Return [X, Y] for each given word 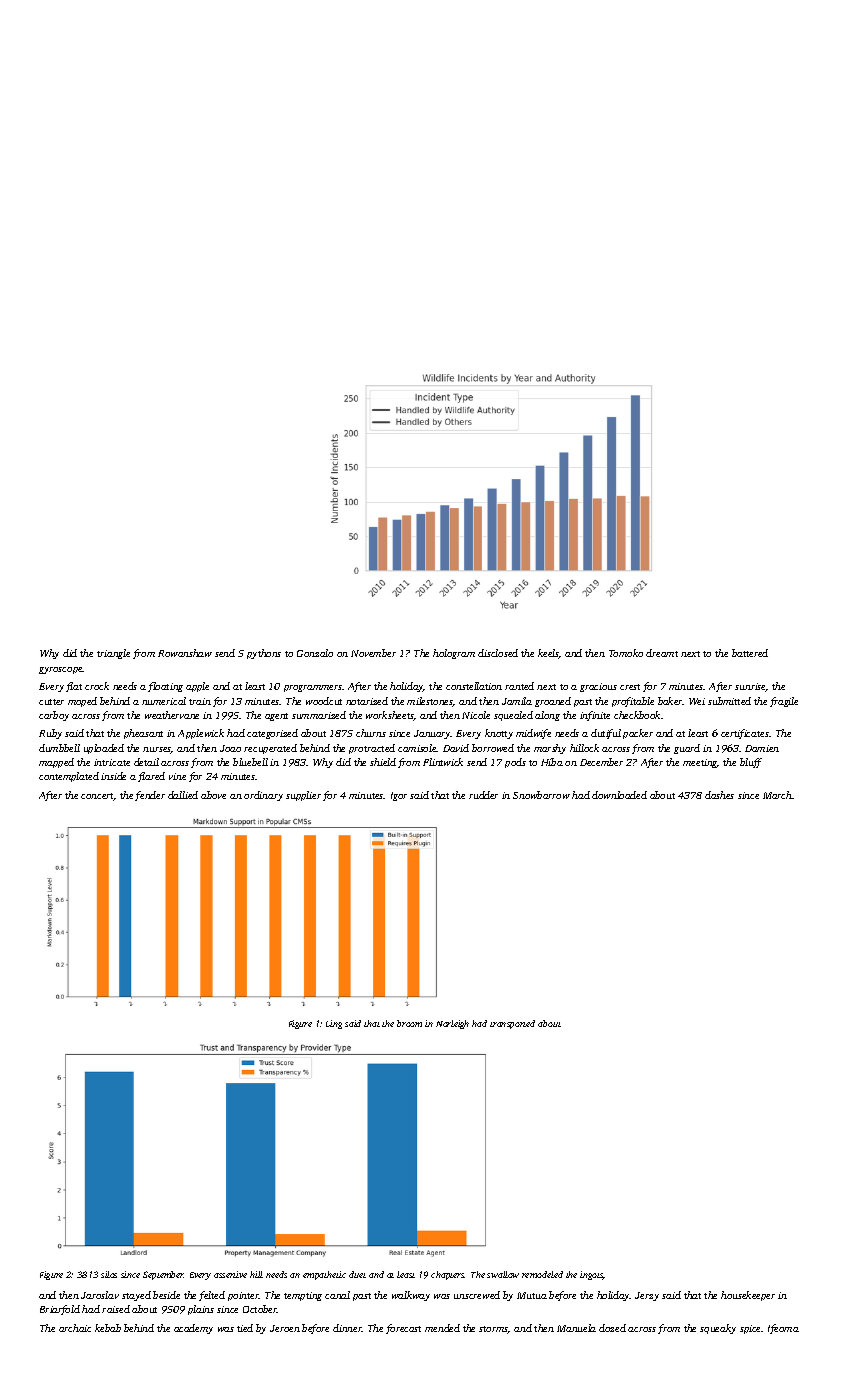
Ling [334, 1024]
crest [630, 687]
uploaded [104, 749]
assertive [230, 1274]
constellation [474, 686]
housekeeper [748, 1296]
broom [409, 1023]
